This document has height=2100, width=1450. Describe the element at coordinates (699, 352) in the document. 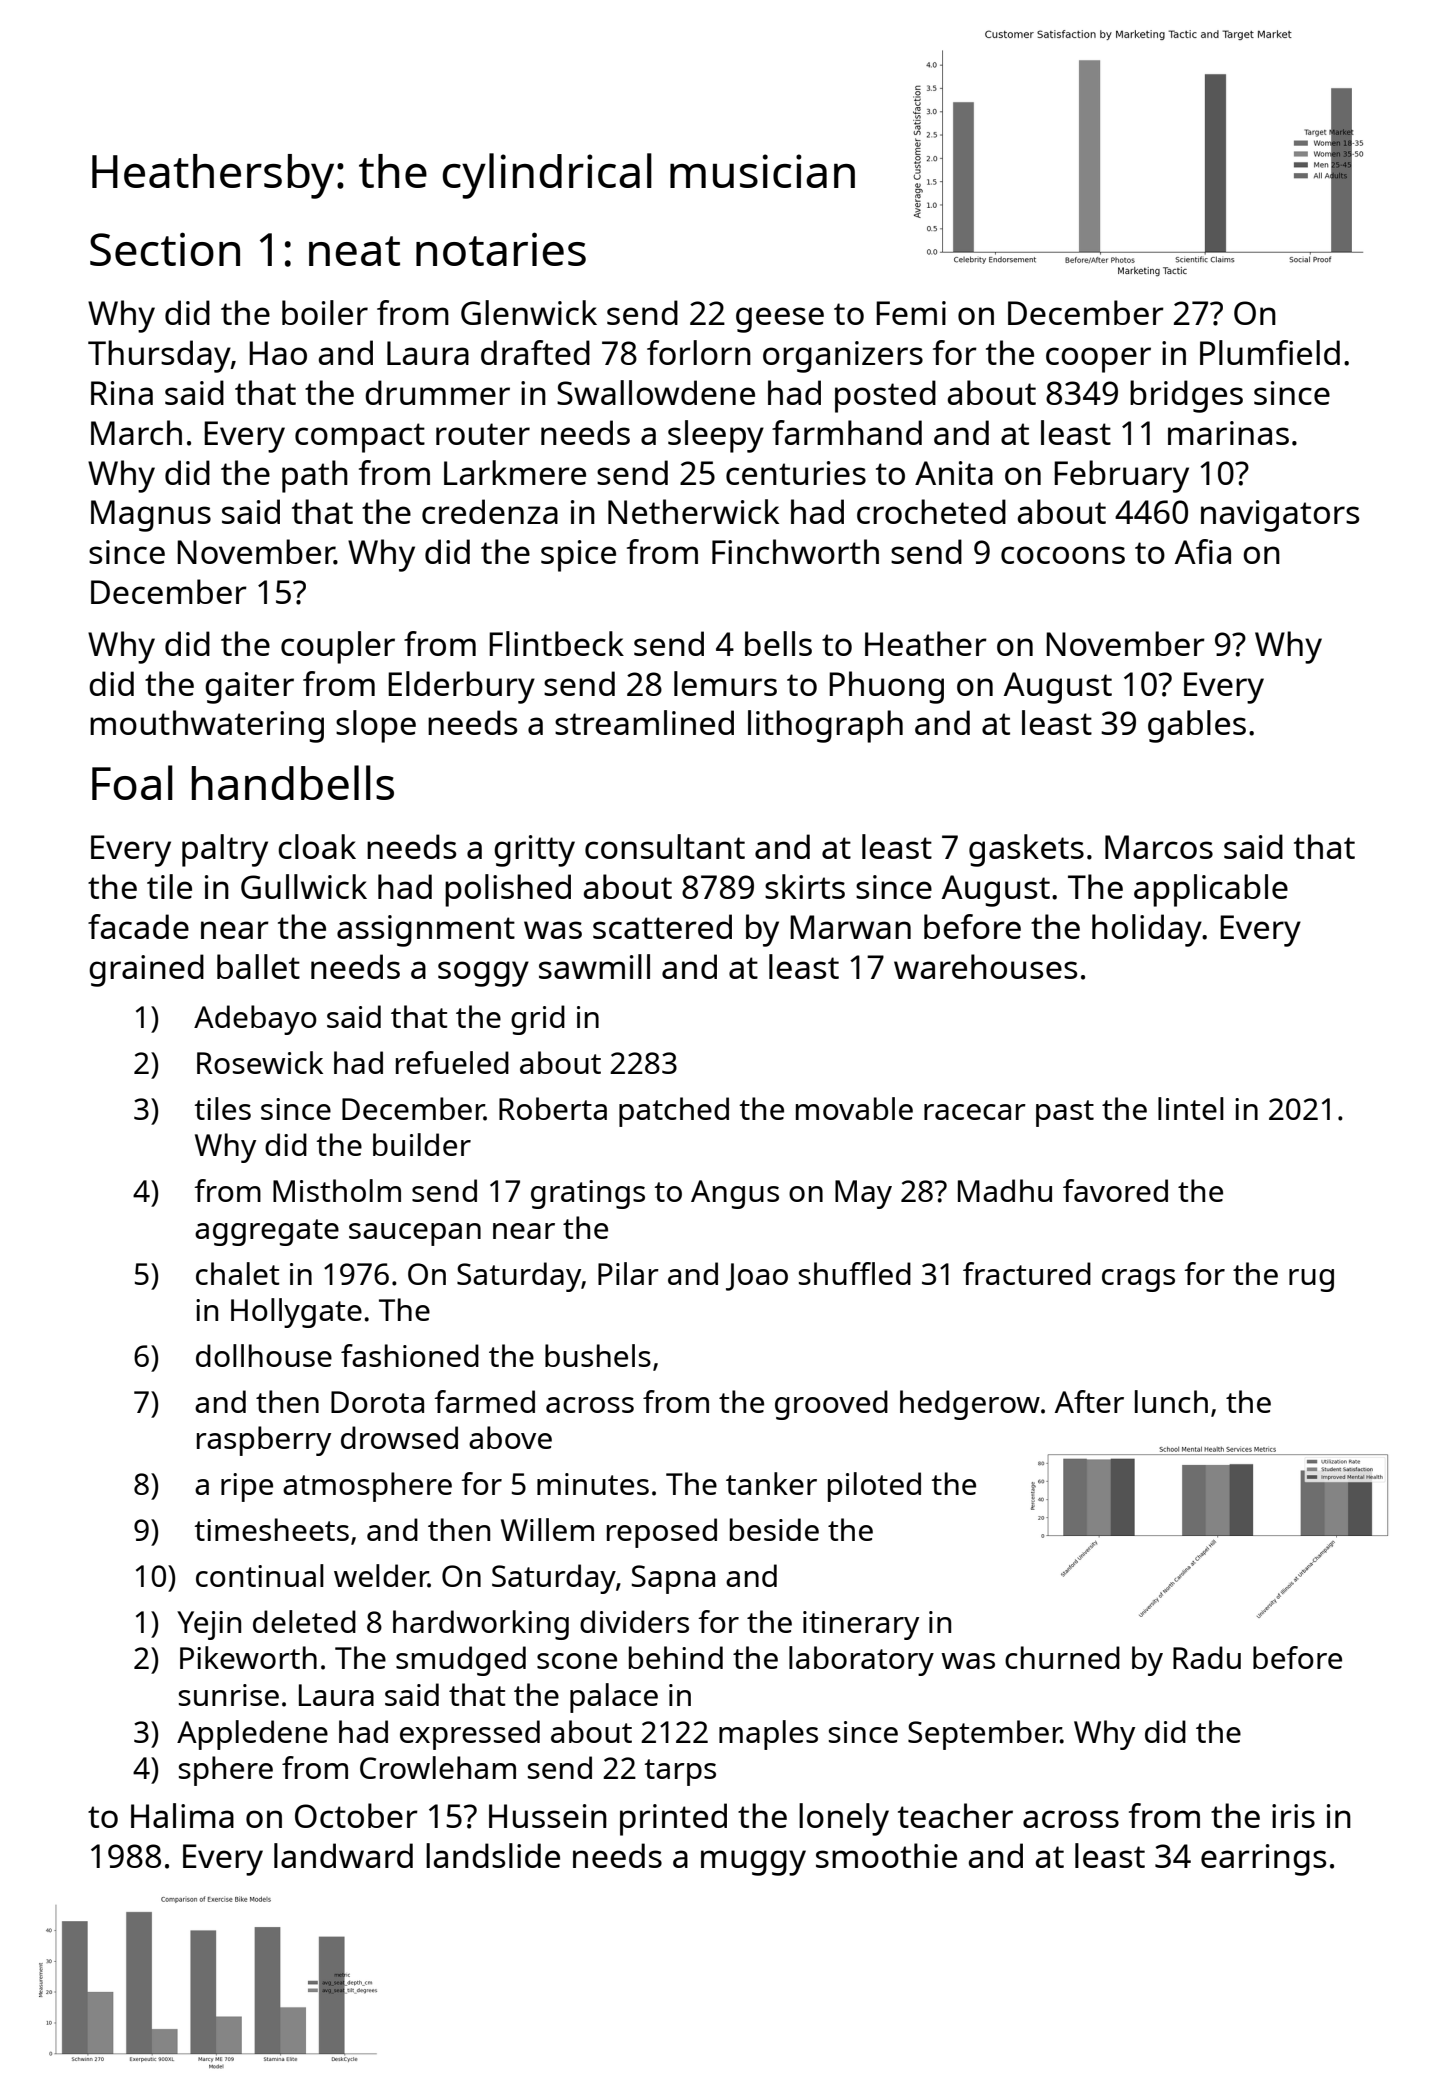

I see `forlorn` at that location.
